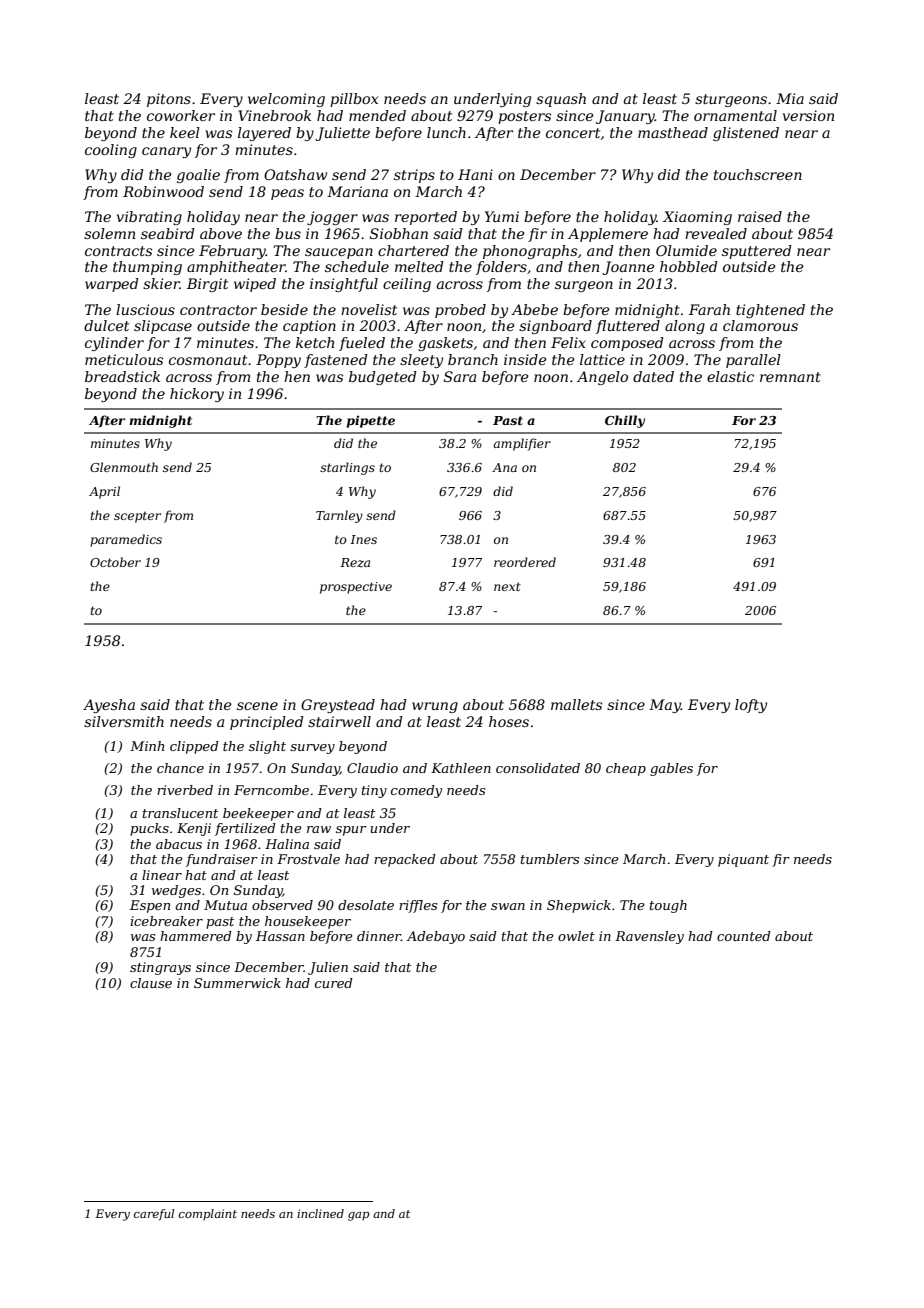 The image size is (924, 1308). Describe the element at coordinates (354, 100) in the page. I see `pillbox` at that location.
